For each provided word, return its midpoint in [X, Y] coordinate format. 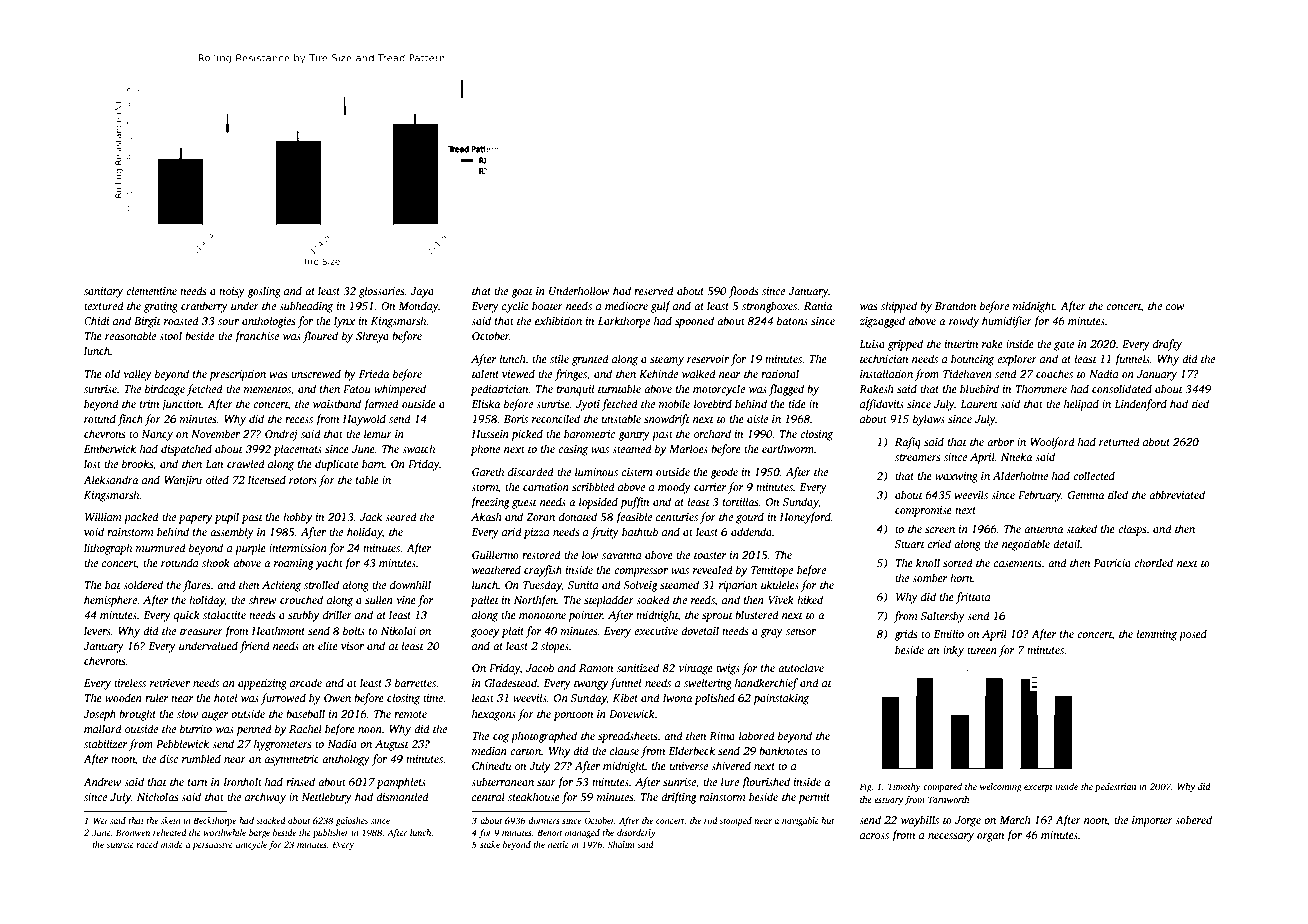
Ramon [596, 668]
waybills [920, 821]
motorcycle [719, 390]
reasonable [130, 335]
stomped [735, 821]
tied [1200, 403]
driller [337, 614]
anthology [346, 760]
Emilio [948, 633]
